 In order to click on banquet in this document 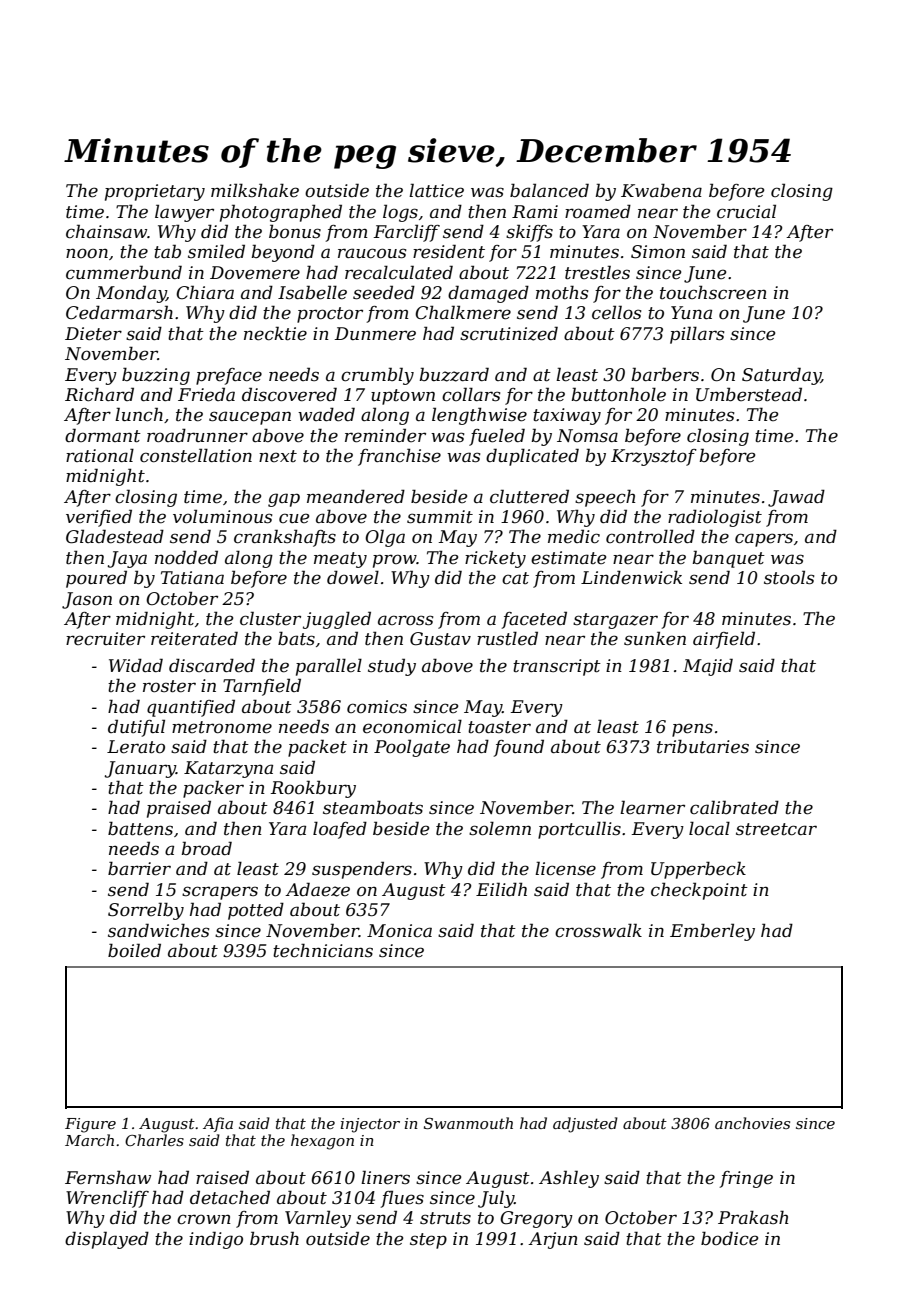, I will do `click(728, 559)`.
